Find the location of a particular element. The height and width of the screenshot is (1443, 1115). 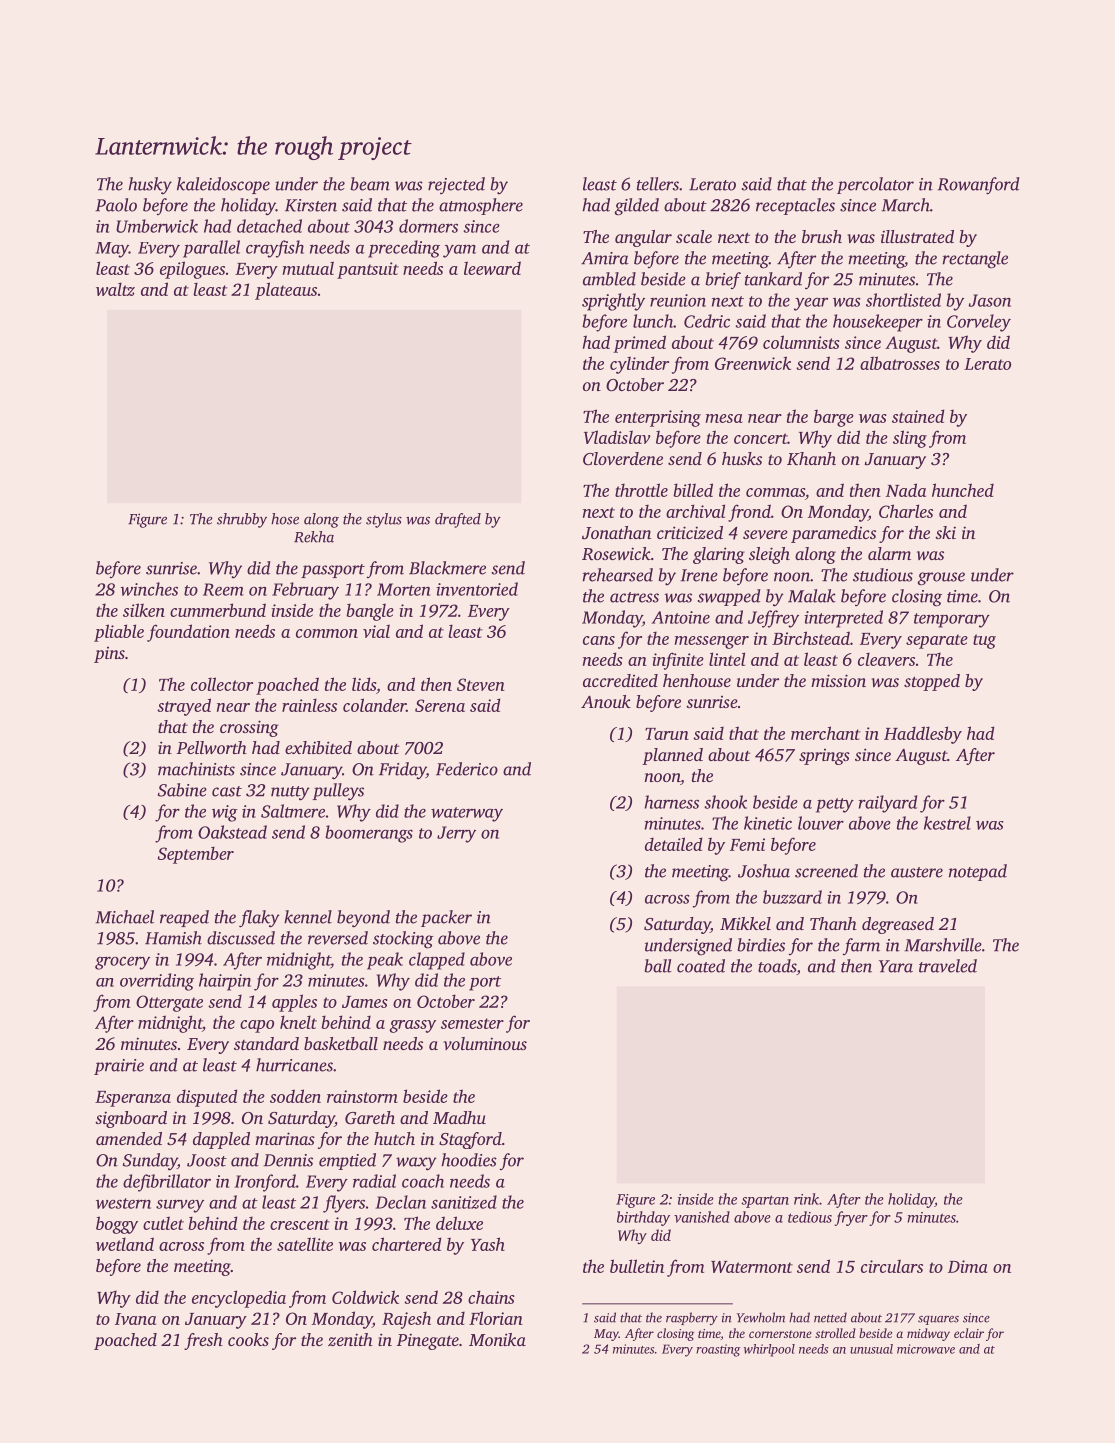

Steven is located at coordinates (481, 684).
